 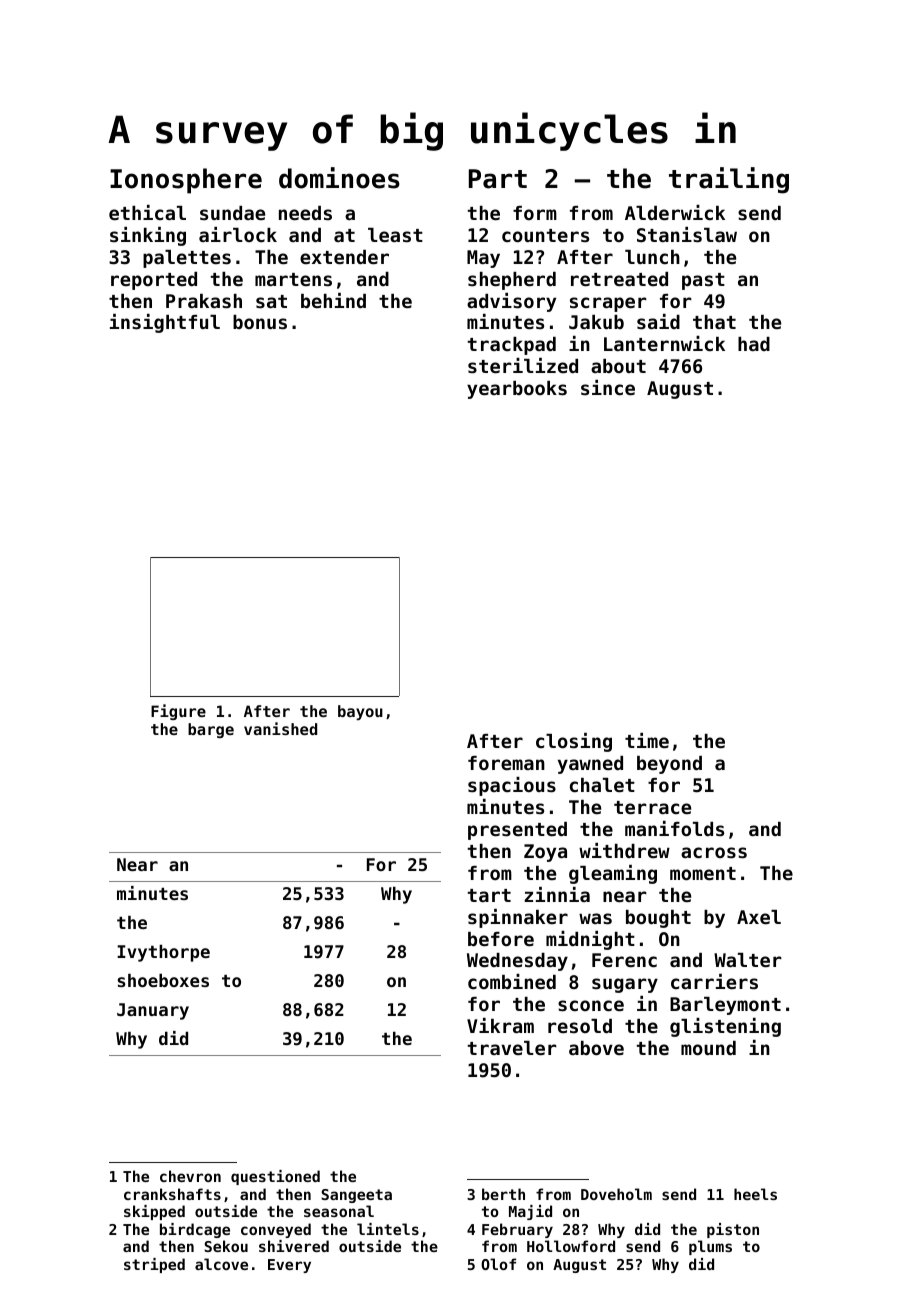 What do you see at coordinates (186, 181) in the document?
I see `Ionosphere` at bounding box center [186, 181].
